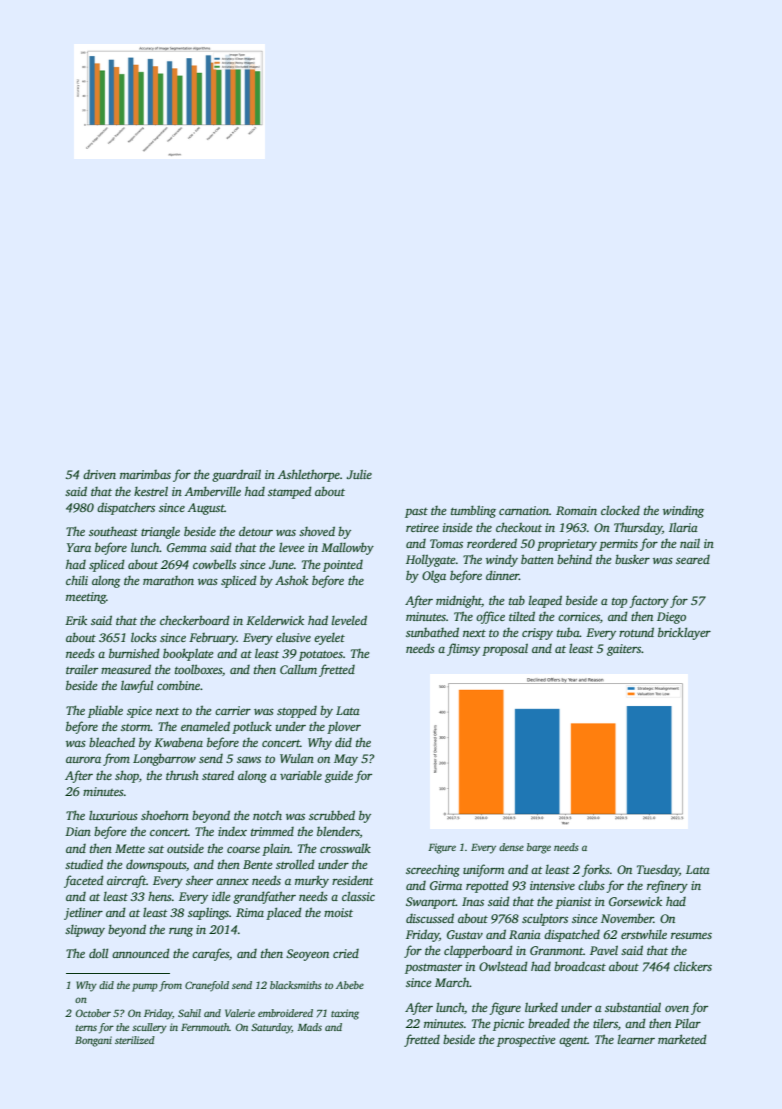  What do you see at coordinates (591, 885) in the screenshot?
I see `clubs` at bounding box center [591, 885].
